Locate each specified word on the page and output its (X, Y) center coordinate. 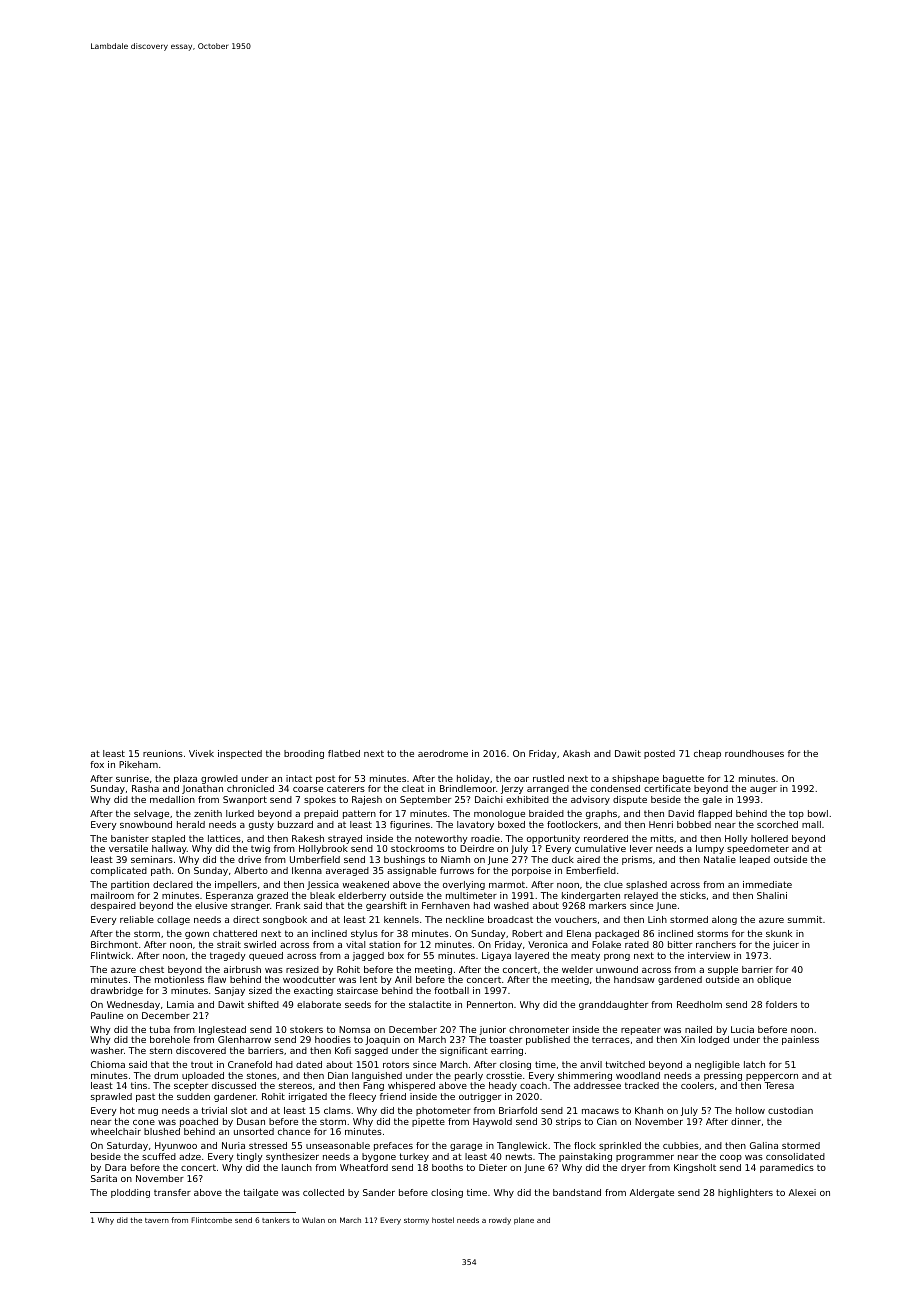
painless (800, 1040)
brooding (304, 754)
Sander (379, 1192)
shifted (263, 1004)
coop (731, 1158)
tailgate (260, 1193)
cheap (707, 754)
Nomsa (354, 1029)
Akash (576, 753)
